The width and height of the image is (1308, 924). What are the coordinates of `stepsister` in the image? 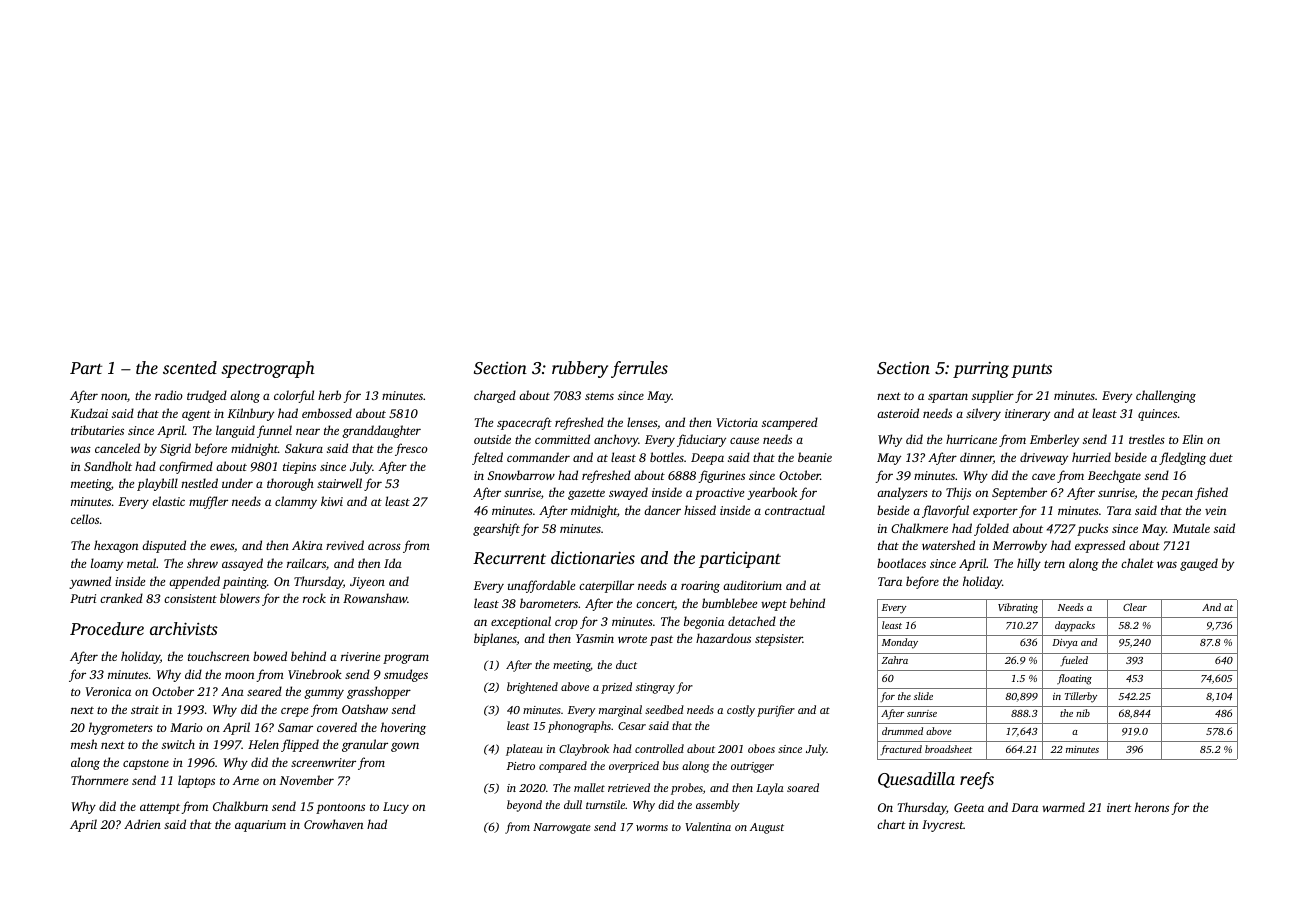 It's located at (779, 640).
